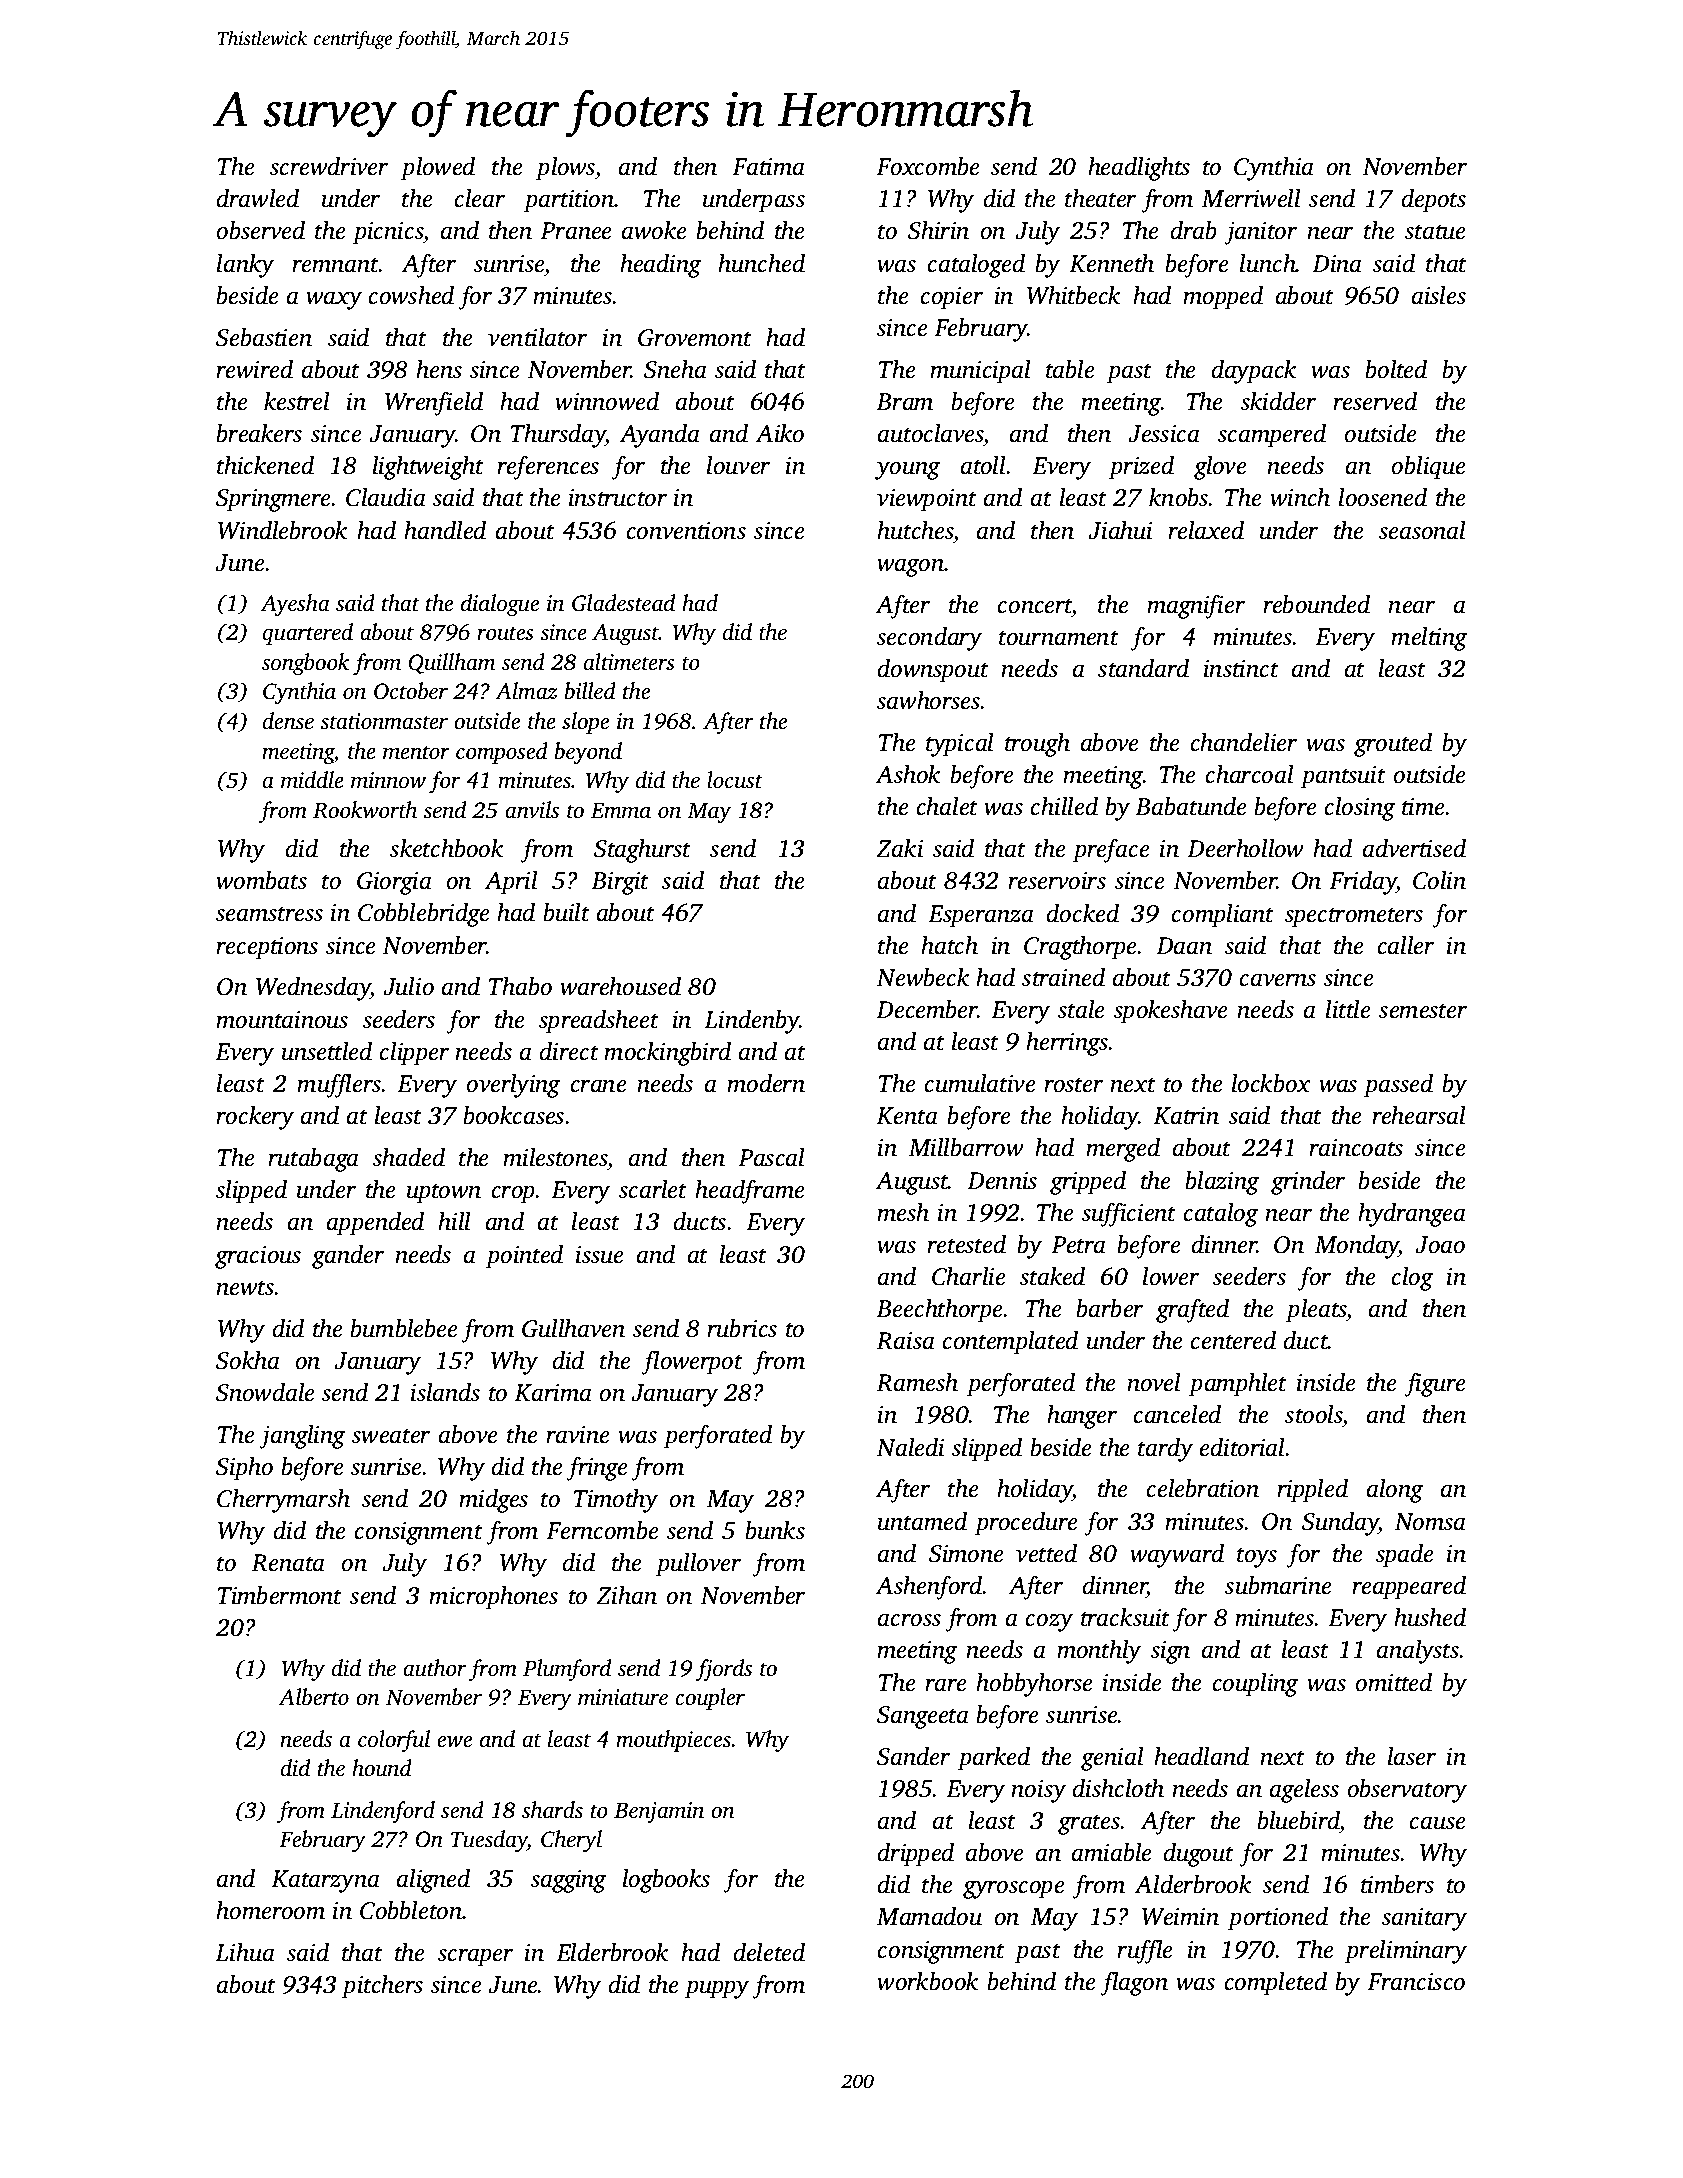  Describe the element at coordinates (245, 266) in the image. I see `lanky` at that location.
